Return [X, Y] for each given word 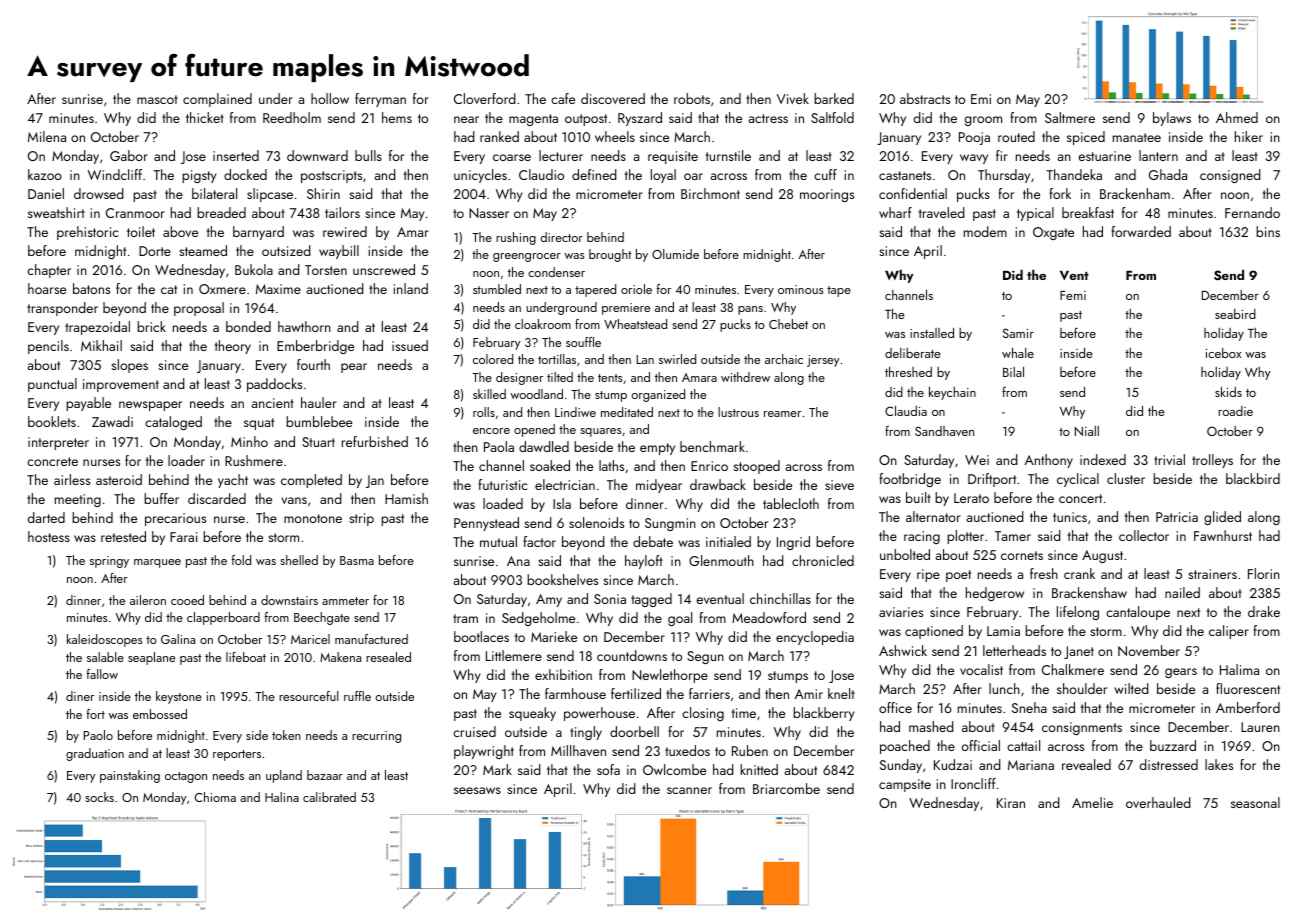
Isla [562, 503]
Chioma [215, 797]
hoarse [47, 288]
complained [217, 100]
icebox [1223, 353]
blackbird [1253, 478]
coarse [512, 157]
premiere [626, 309]
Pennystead [486, 524]
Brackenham [1135, 193]
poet [958, 576]
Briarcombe [786, 788]
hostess [49, 536]
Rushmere [254, 460]
